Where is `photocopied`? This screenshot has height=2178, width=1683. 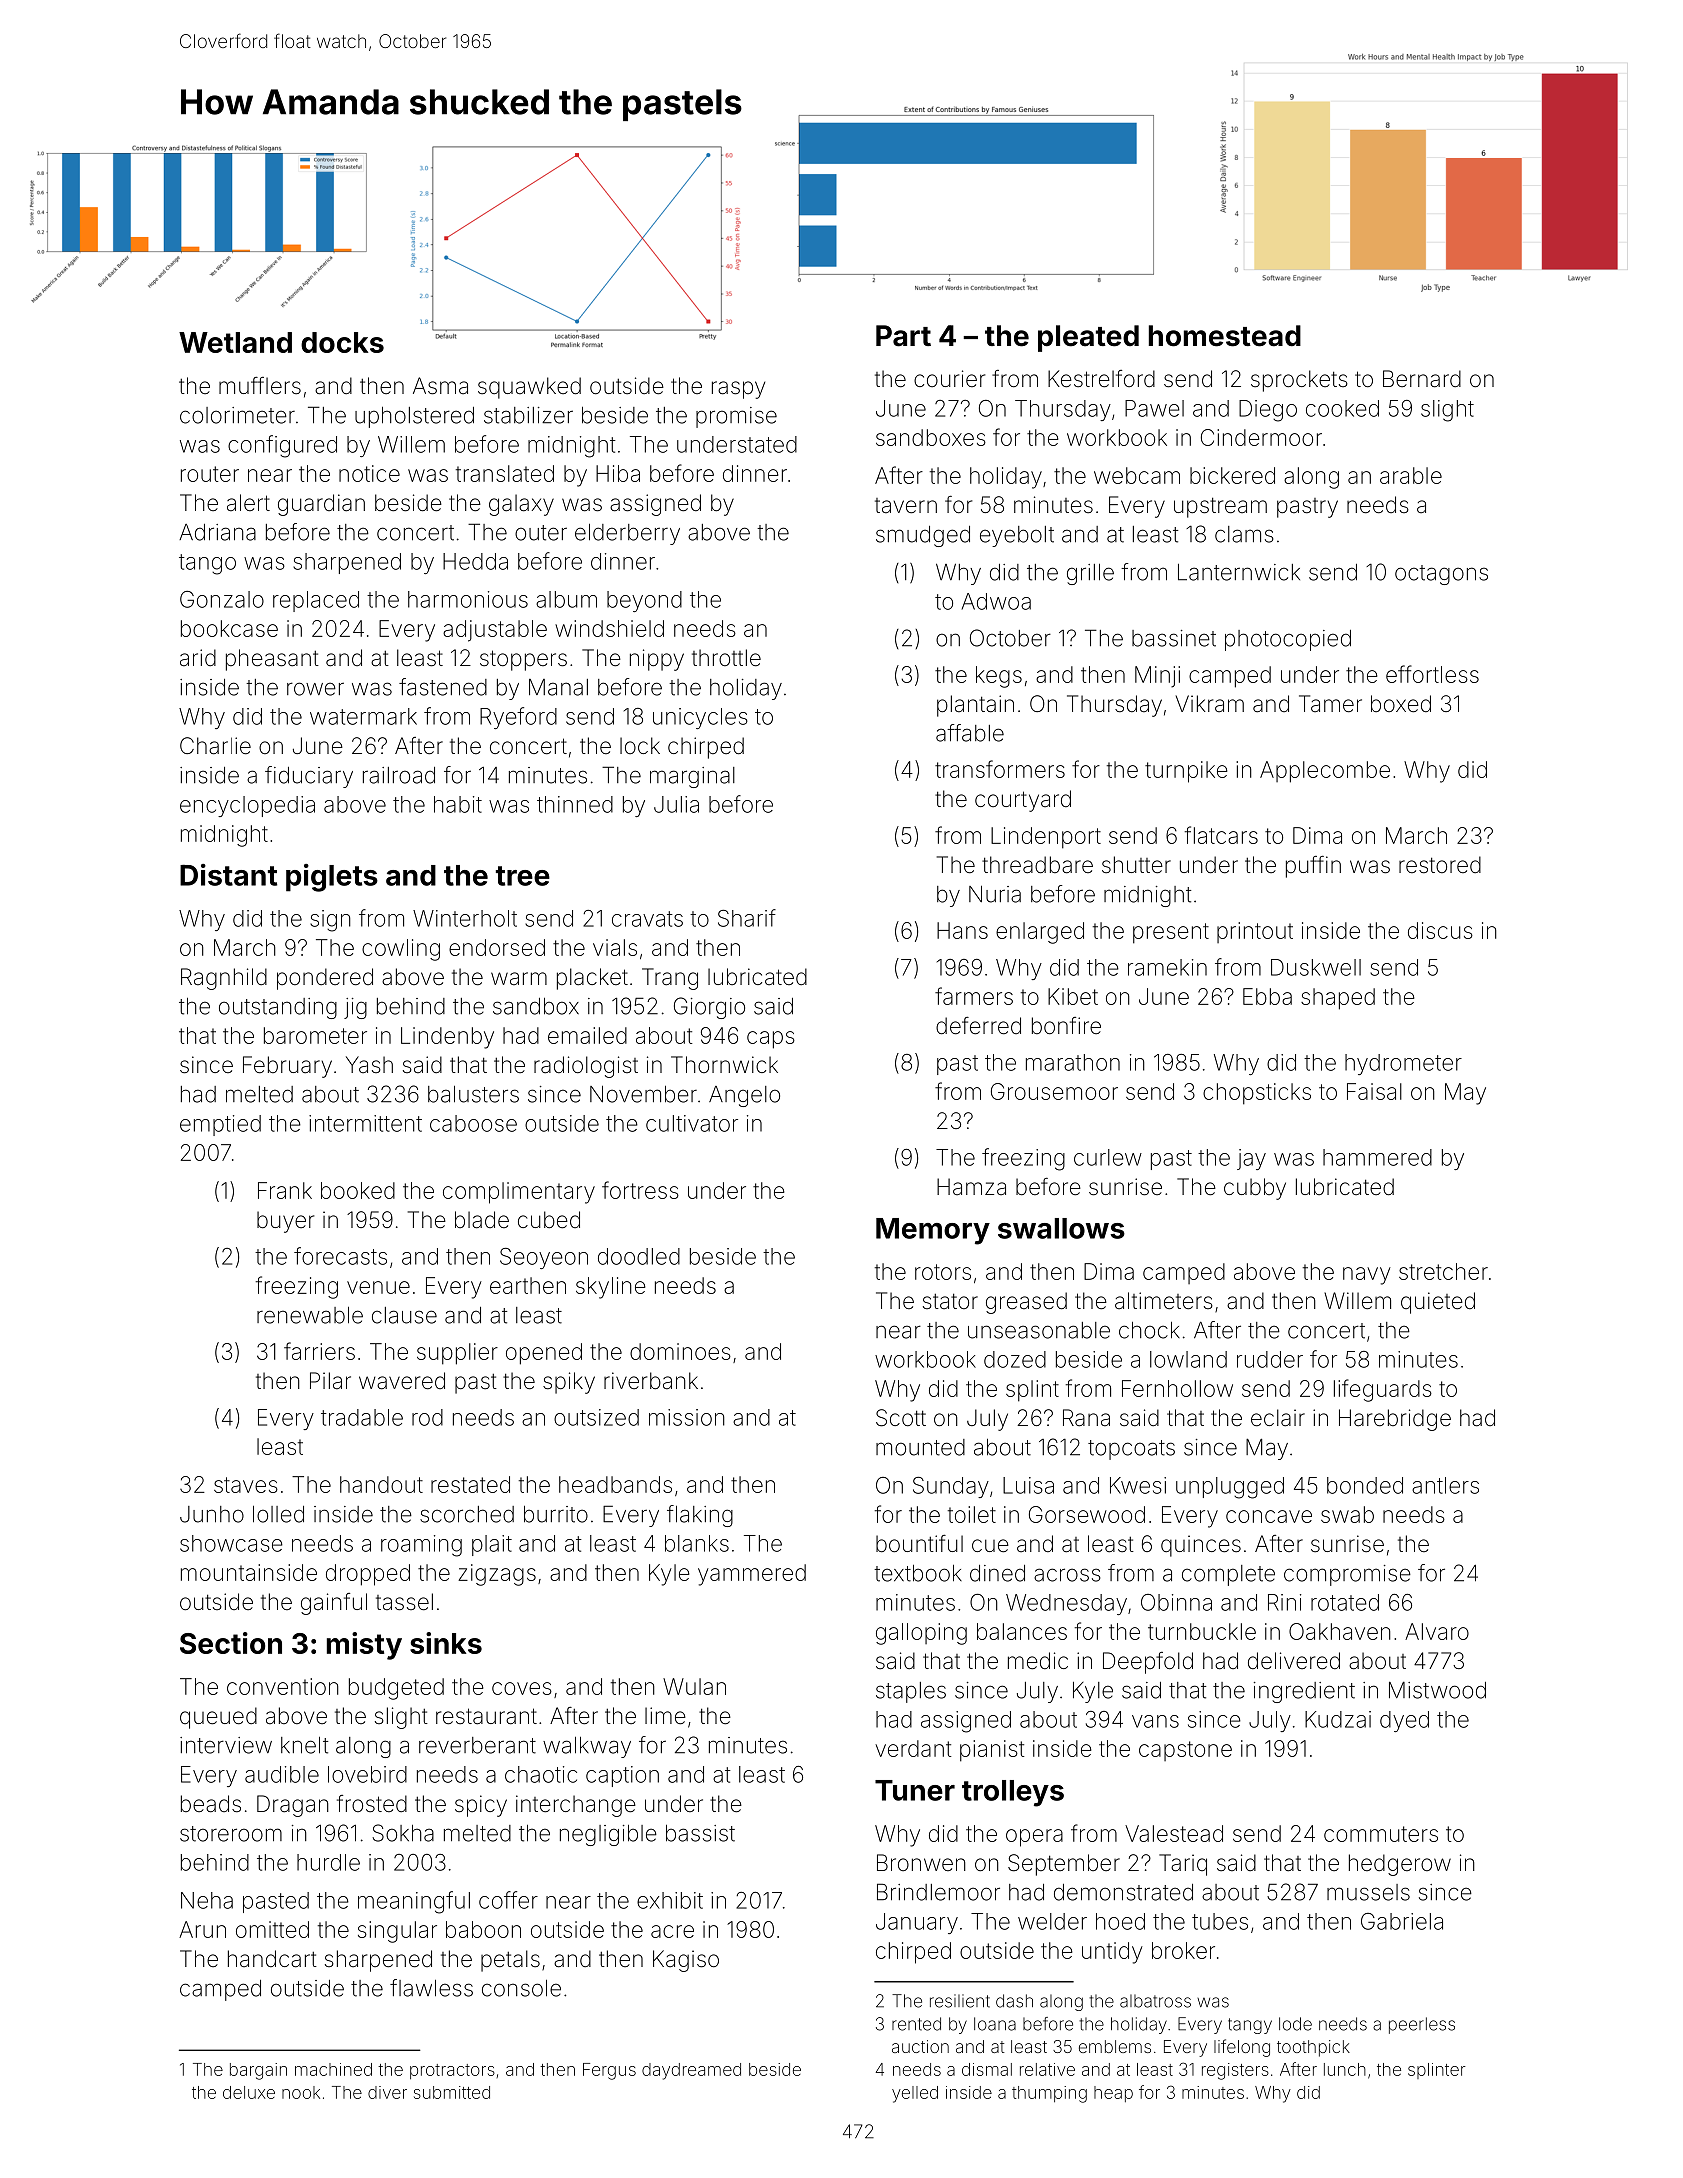
photocopied is located at coordinates (1288, 640).
